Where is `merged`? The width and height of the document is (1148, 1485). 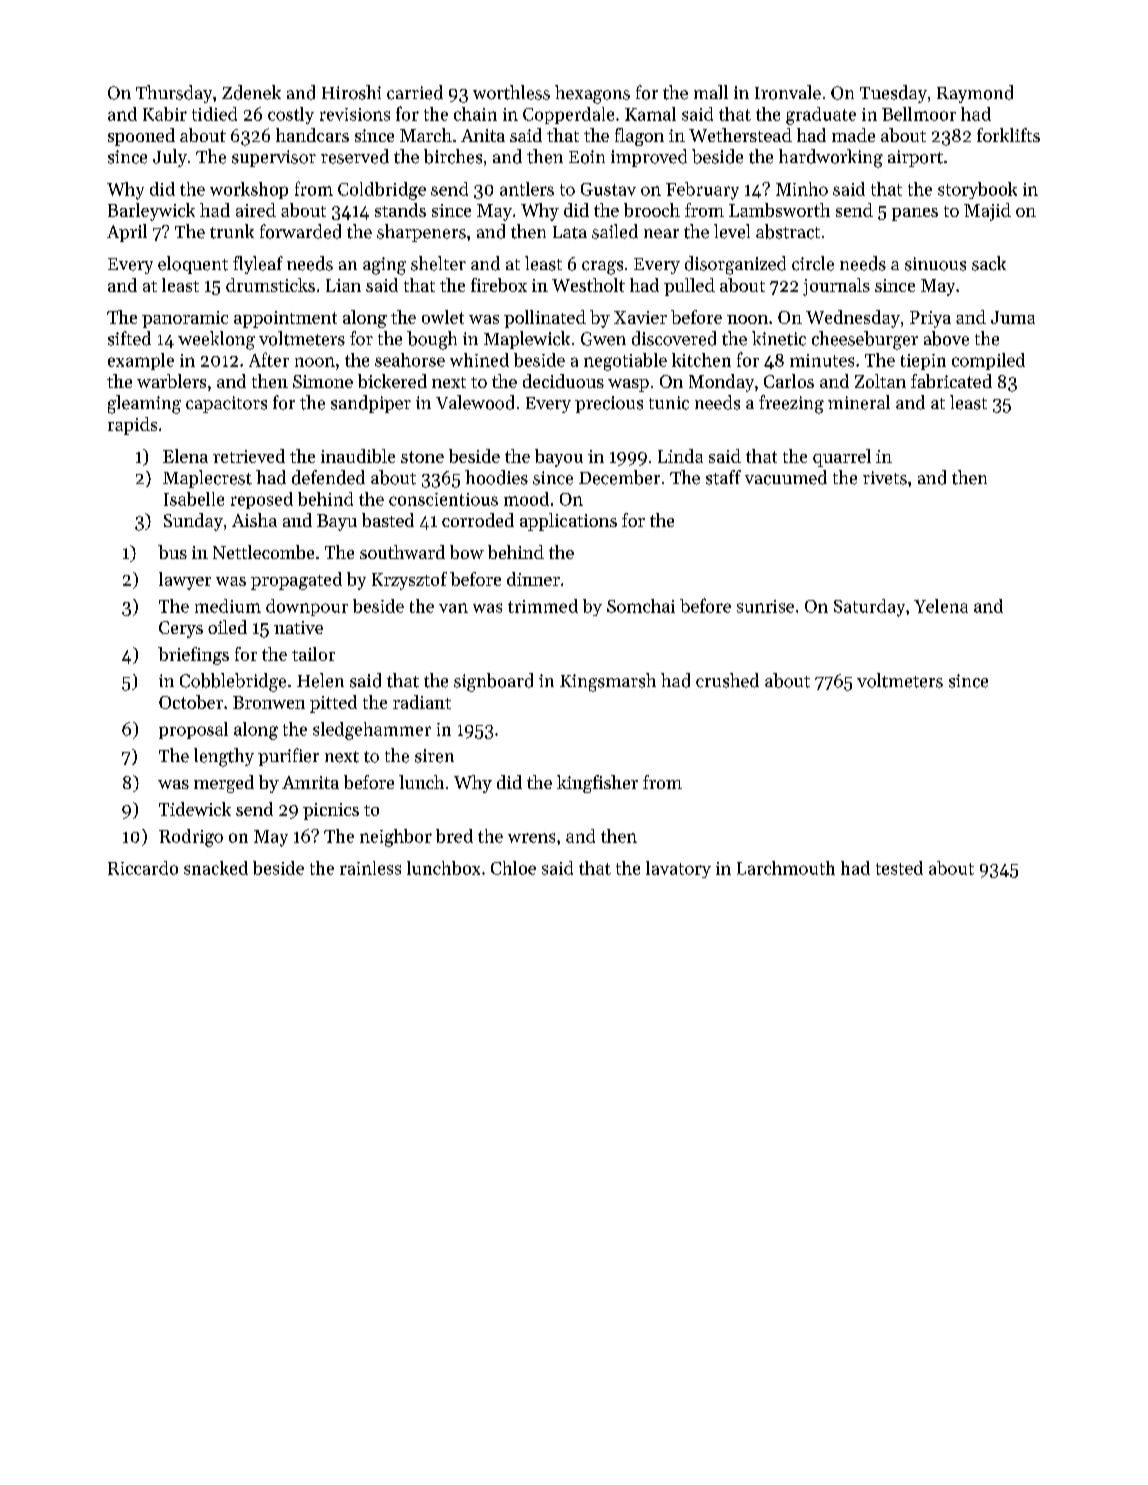
merged is located at coordinates (224, 784).
